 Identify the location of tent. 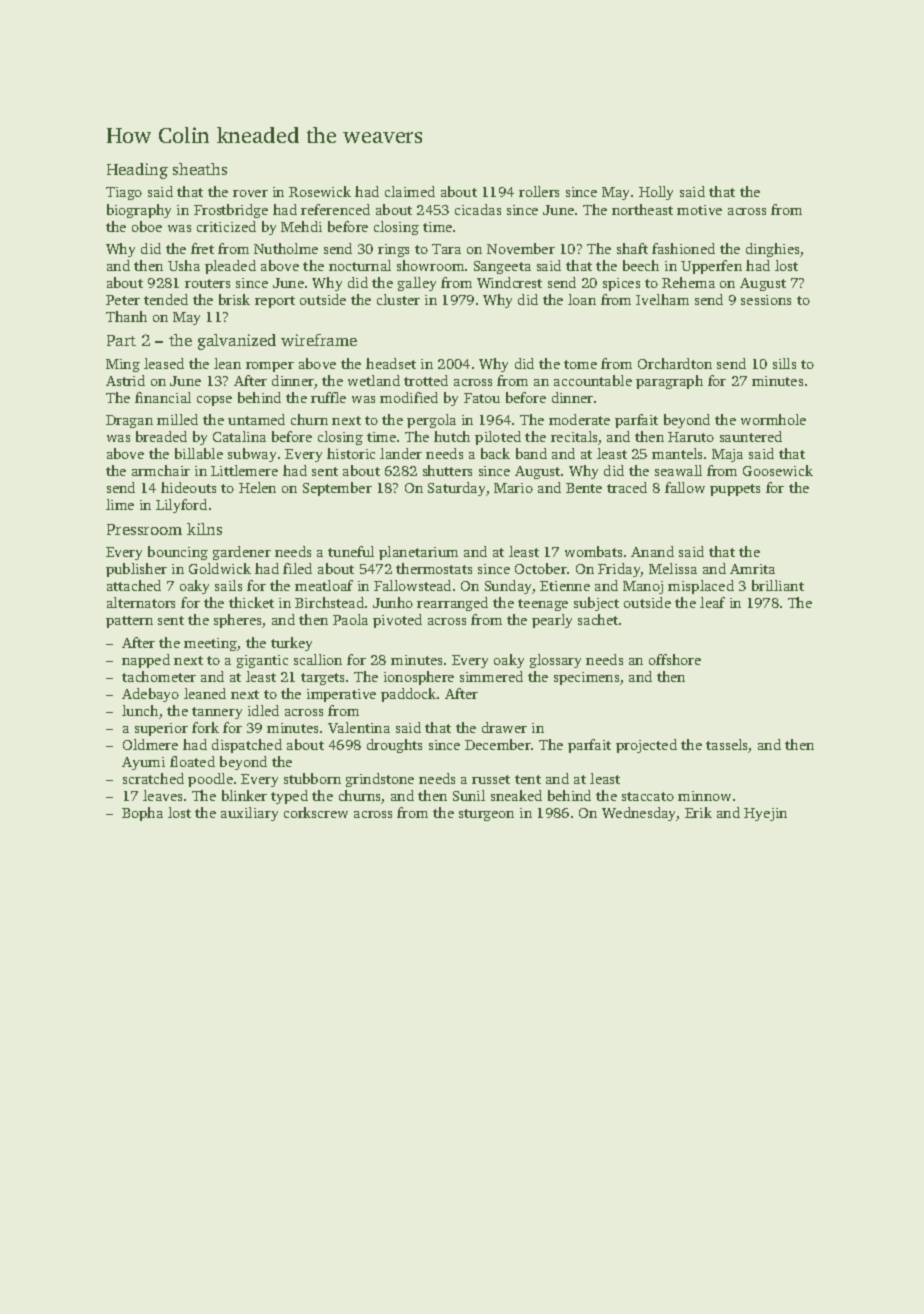
(528, 779).
